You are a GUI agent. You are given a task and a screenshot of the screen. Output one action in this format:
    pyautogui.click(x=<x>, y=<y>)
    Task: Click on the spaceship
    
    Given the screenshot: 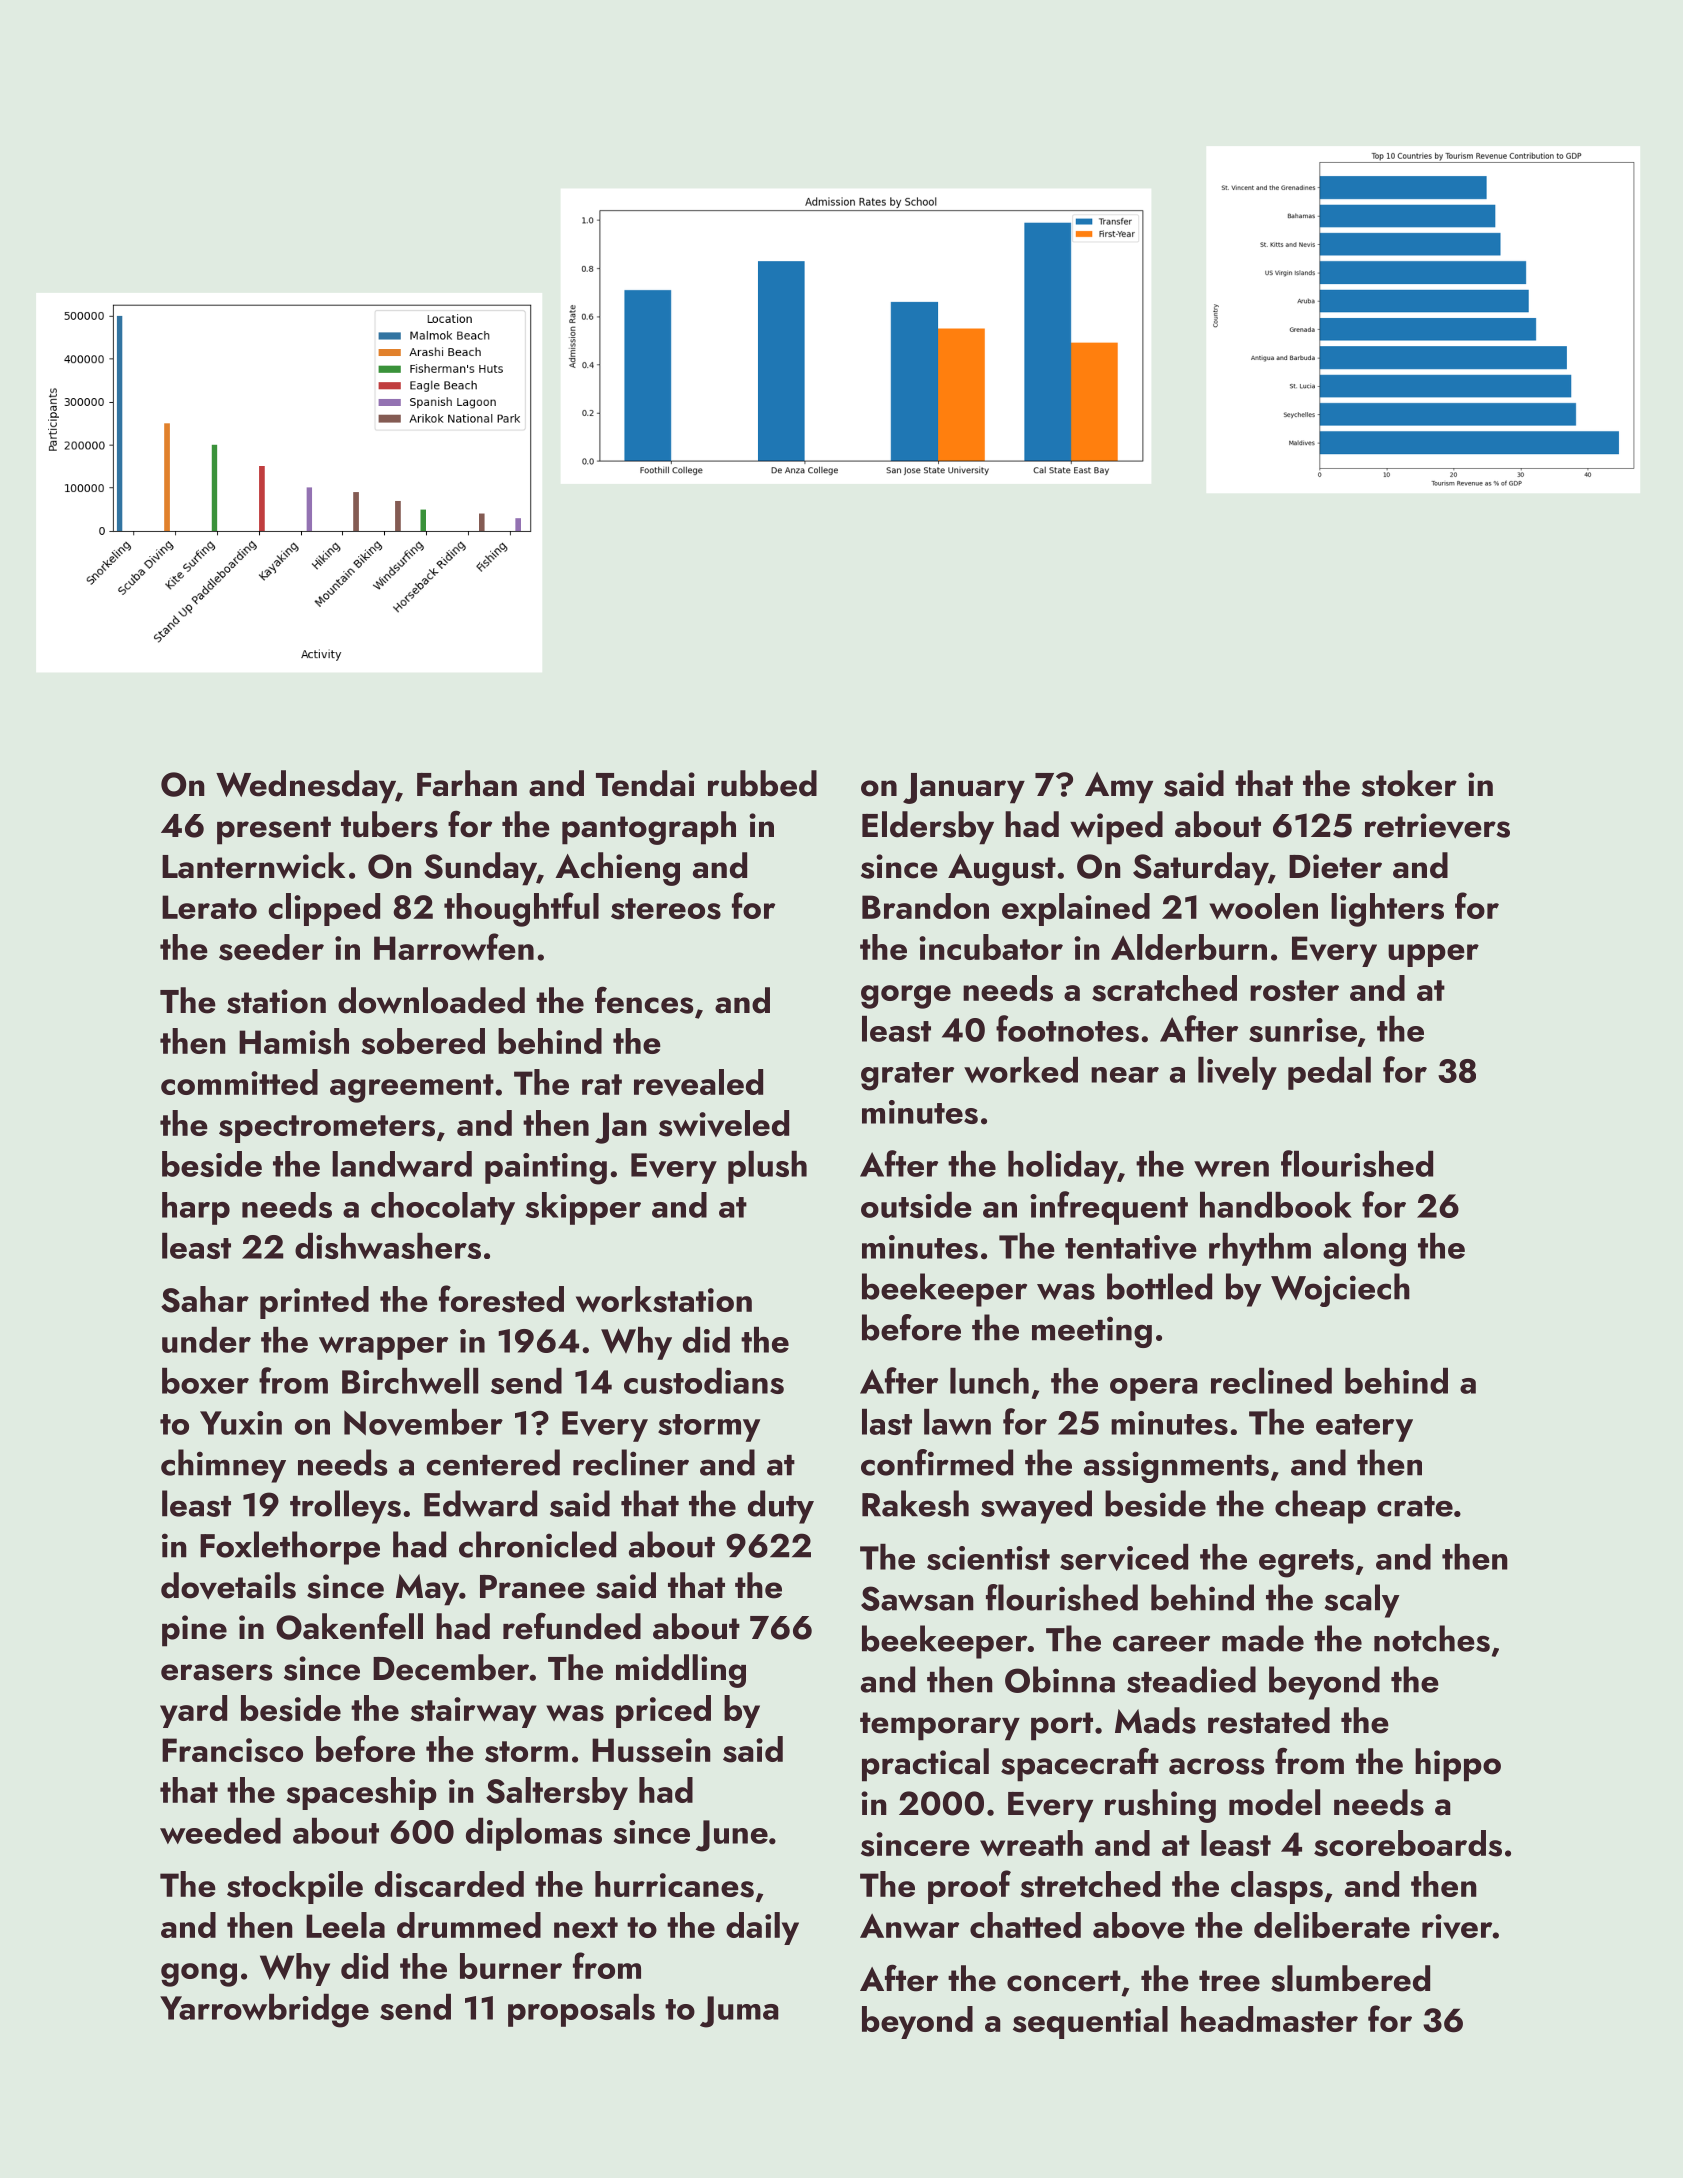 What is the action you would take?
    pyautogui.click(x=361, y=1793)
